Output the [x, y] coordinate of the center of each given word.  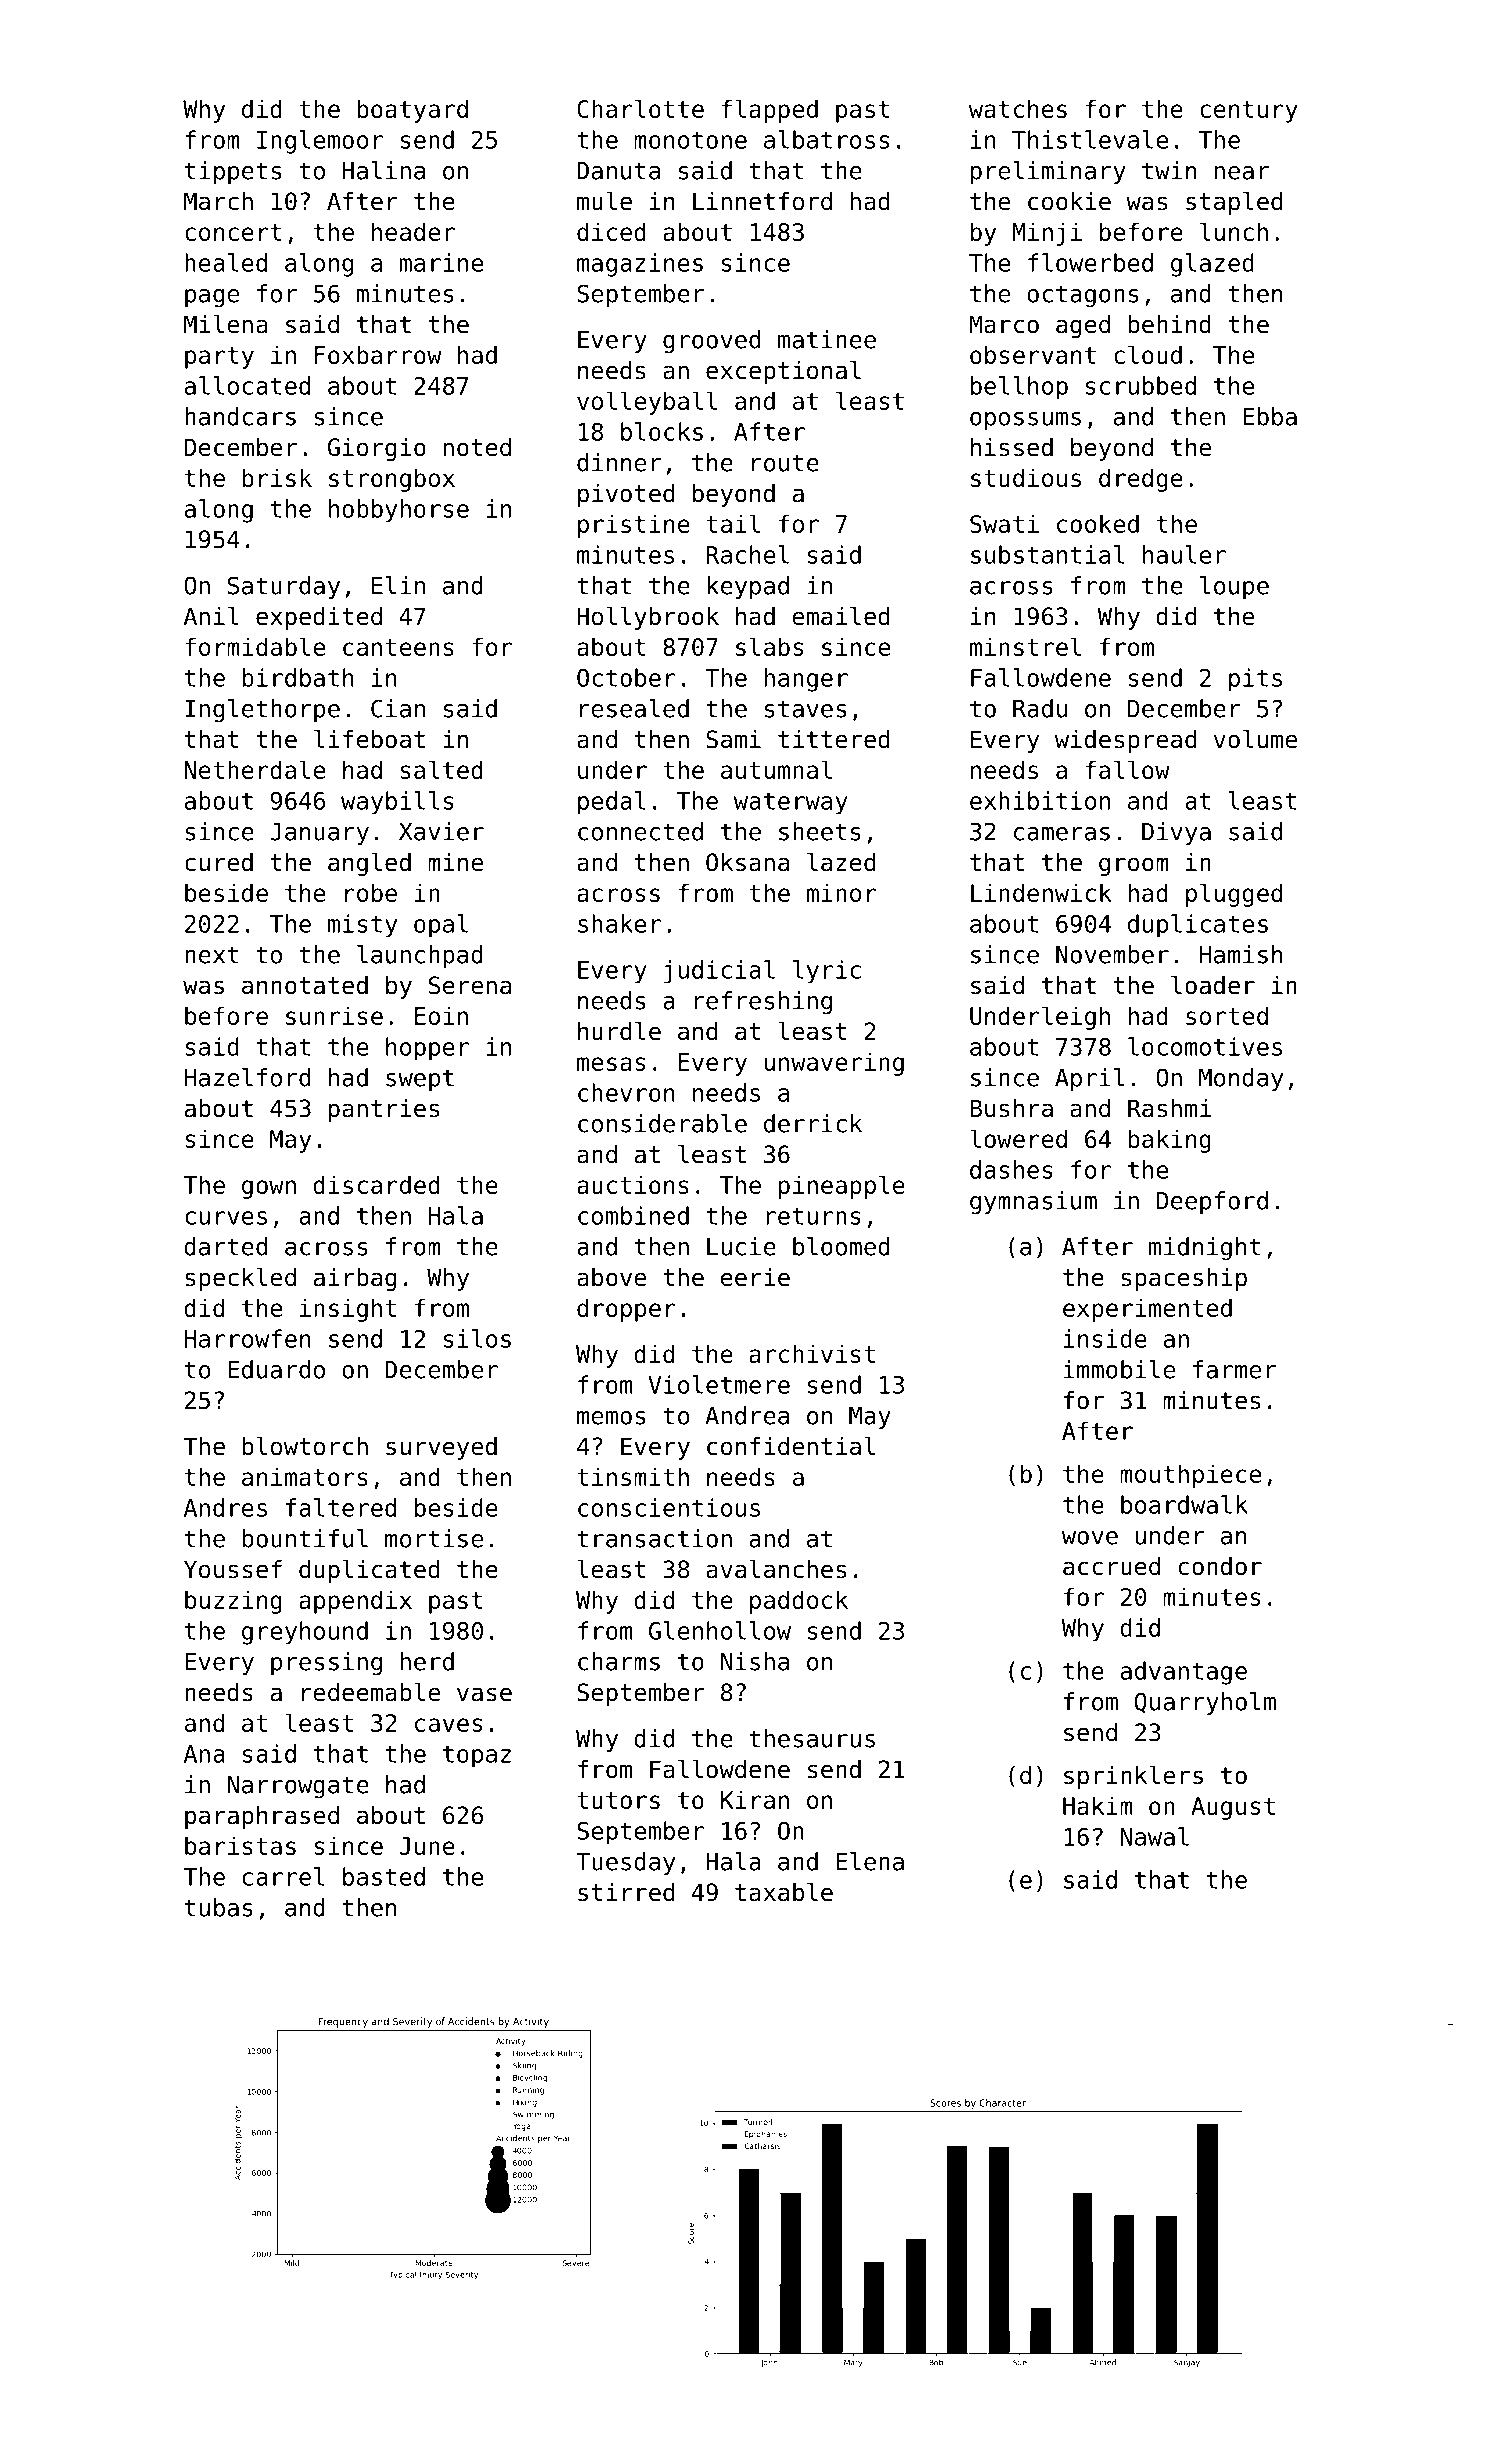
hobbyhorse [399, 511]
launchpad [420, 956]
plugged [1234, 895]
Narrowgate [298, 1787]
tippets [233, 172]
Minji [1047, 234]
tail [733, 523]
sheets [820, 831]
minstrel [1025, 646]
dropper [626, 1310]
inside [1105, 1338]
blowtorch [305, 1446]
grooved [711, 342]
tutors [618, 1800]
